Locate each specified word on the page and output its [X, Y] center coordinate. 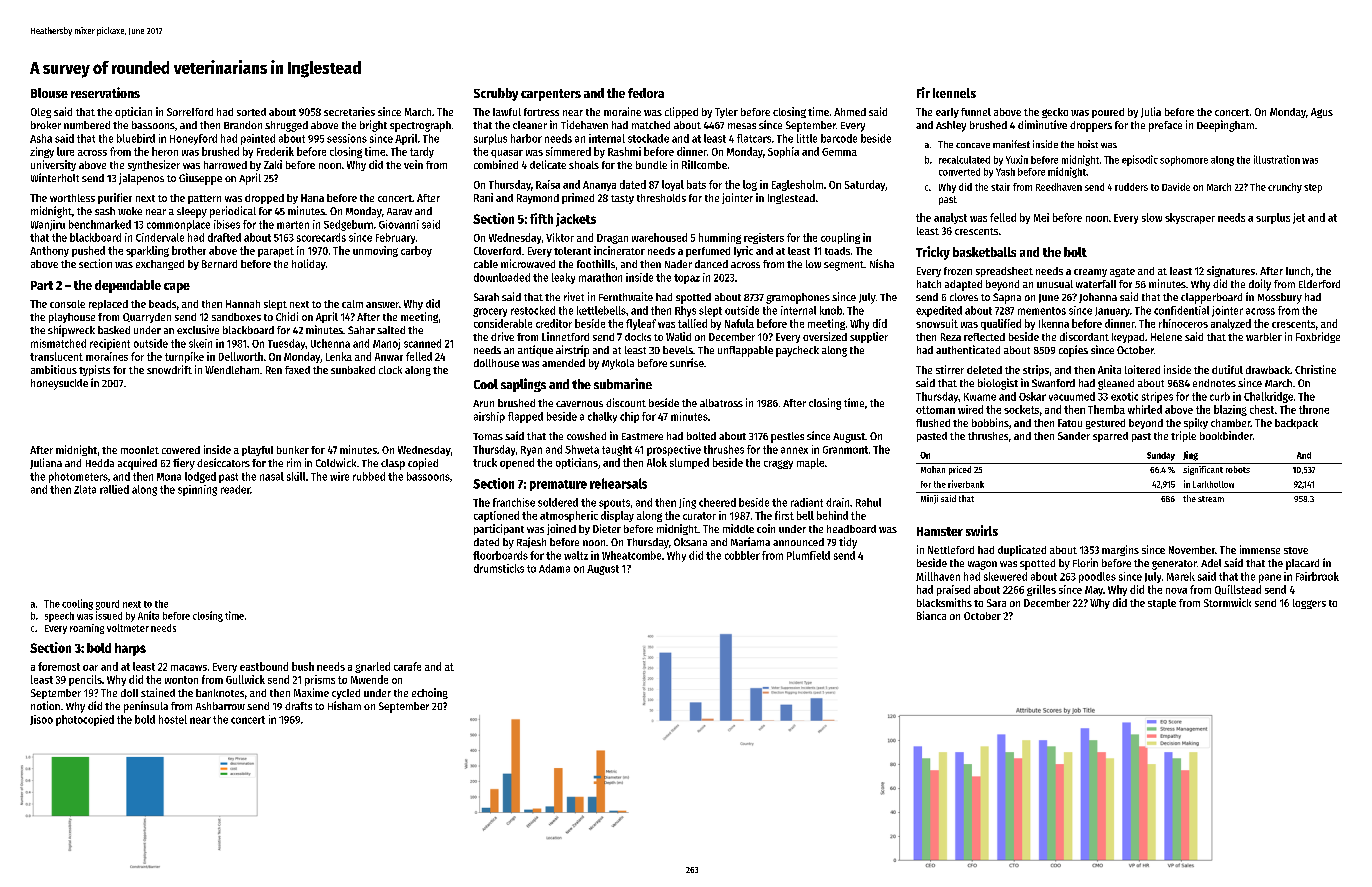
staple [1162, 604]
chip [629, 417]
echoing [430, 693]
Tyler [726, 113]
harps [130, 649]
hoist [1088, 144]
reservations [105, 92]
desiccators [223, 462]
